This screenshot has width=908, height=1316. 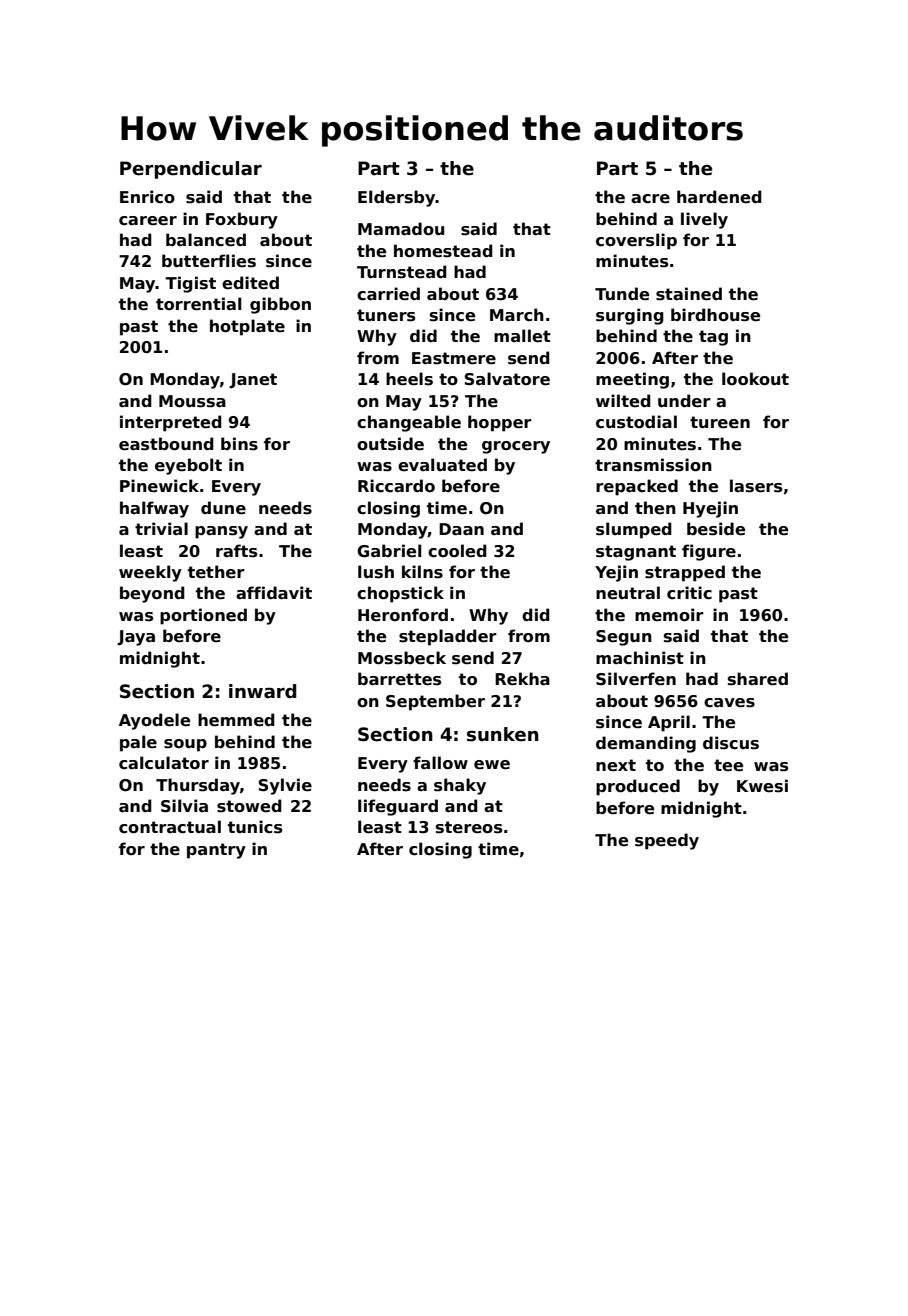 What do you see at coordinates (274, 593) in the screenshot?
I see `affidavit` at bounding box center [274, 593].
